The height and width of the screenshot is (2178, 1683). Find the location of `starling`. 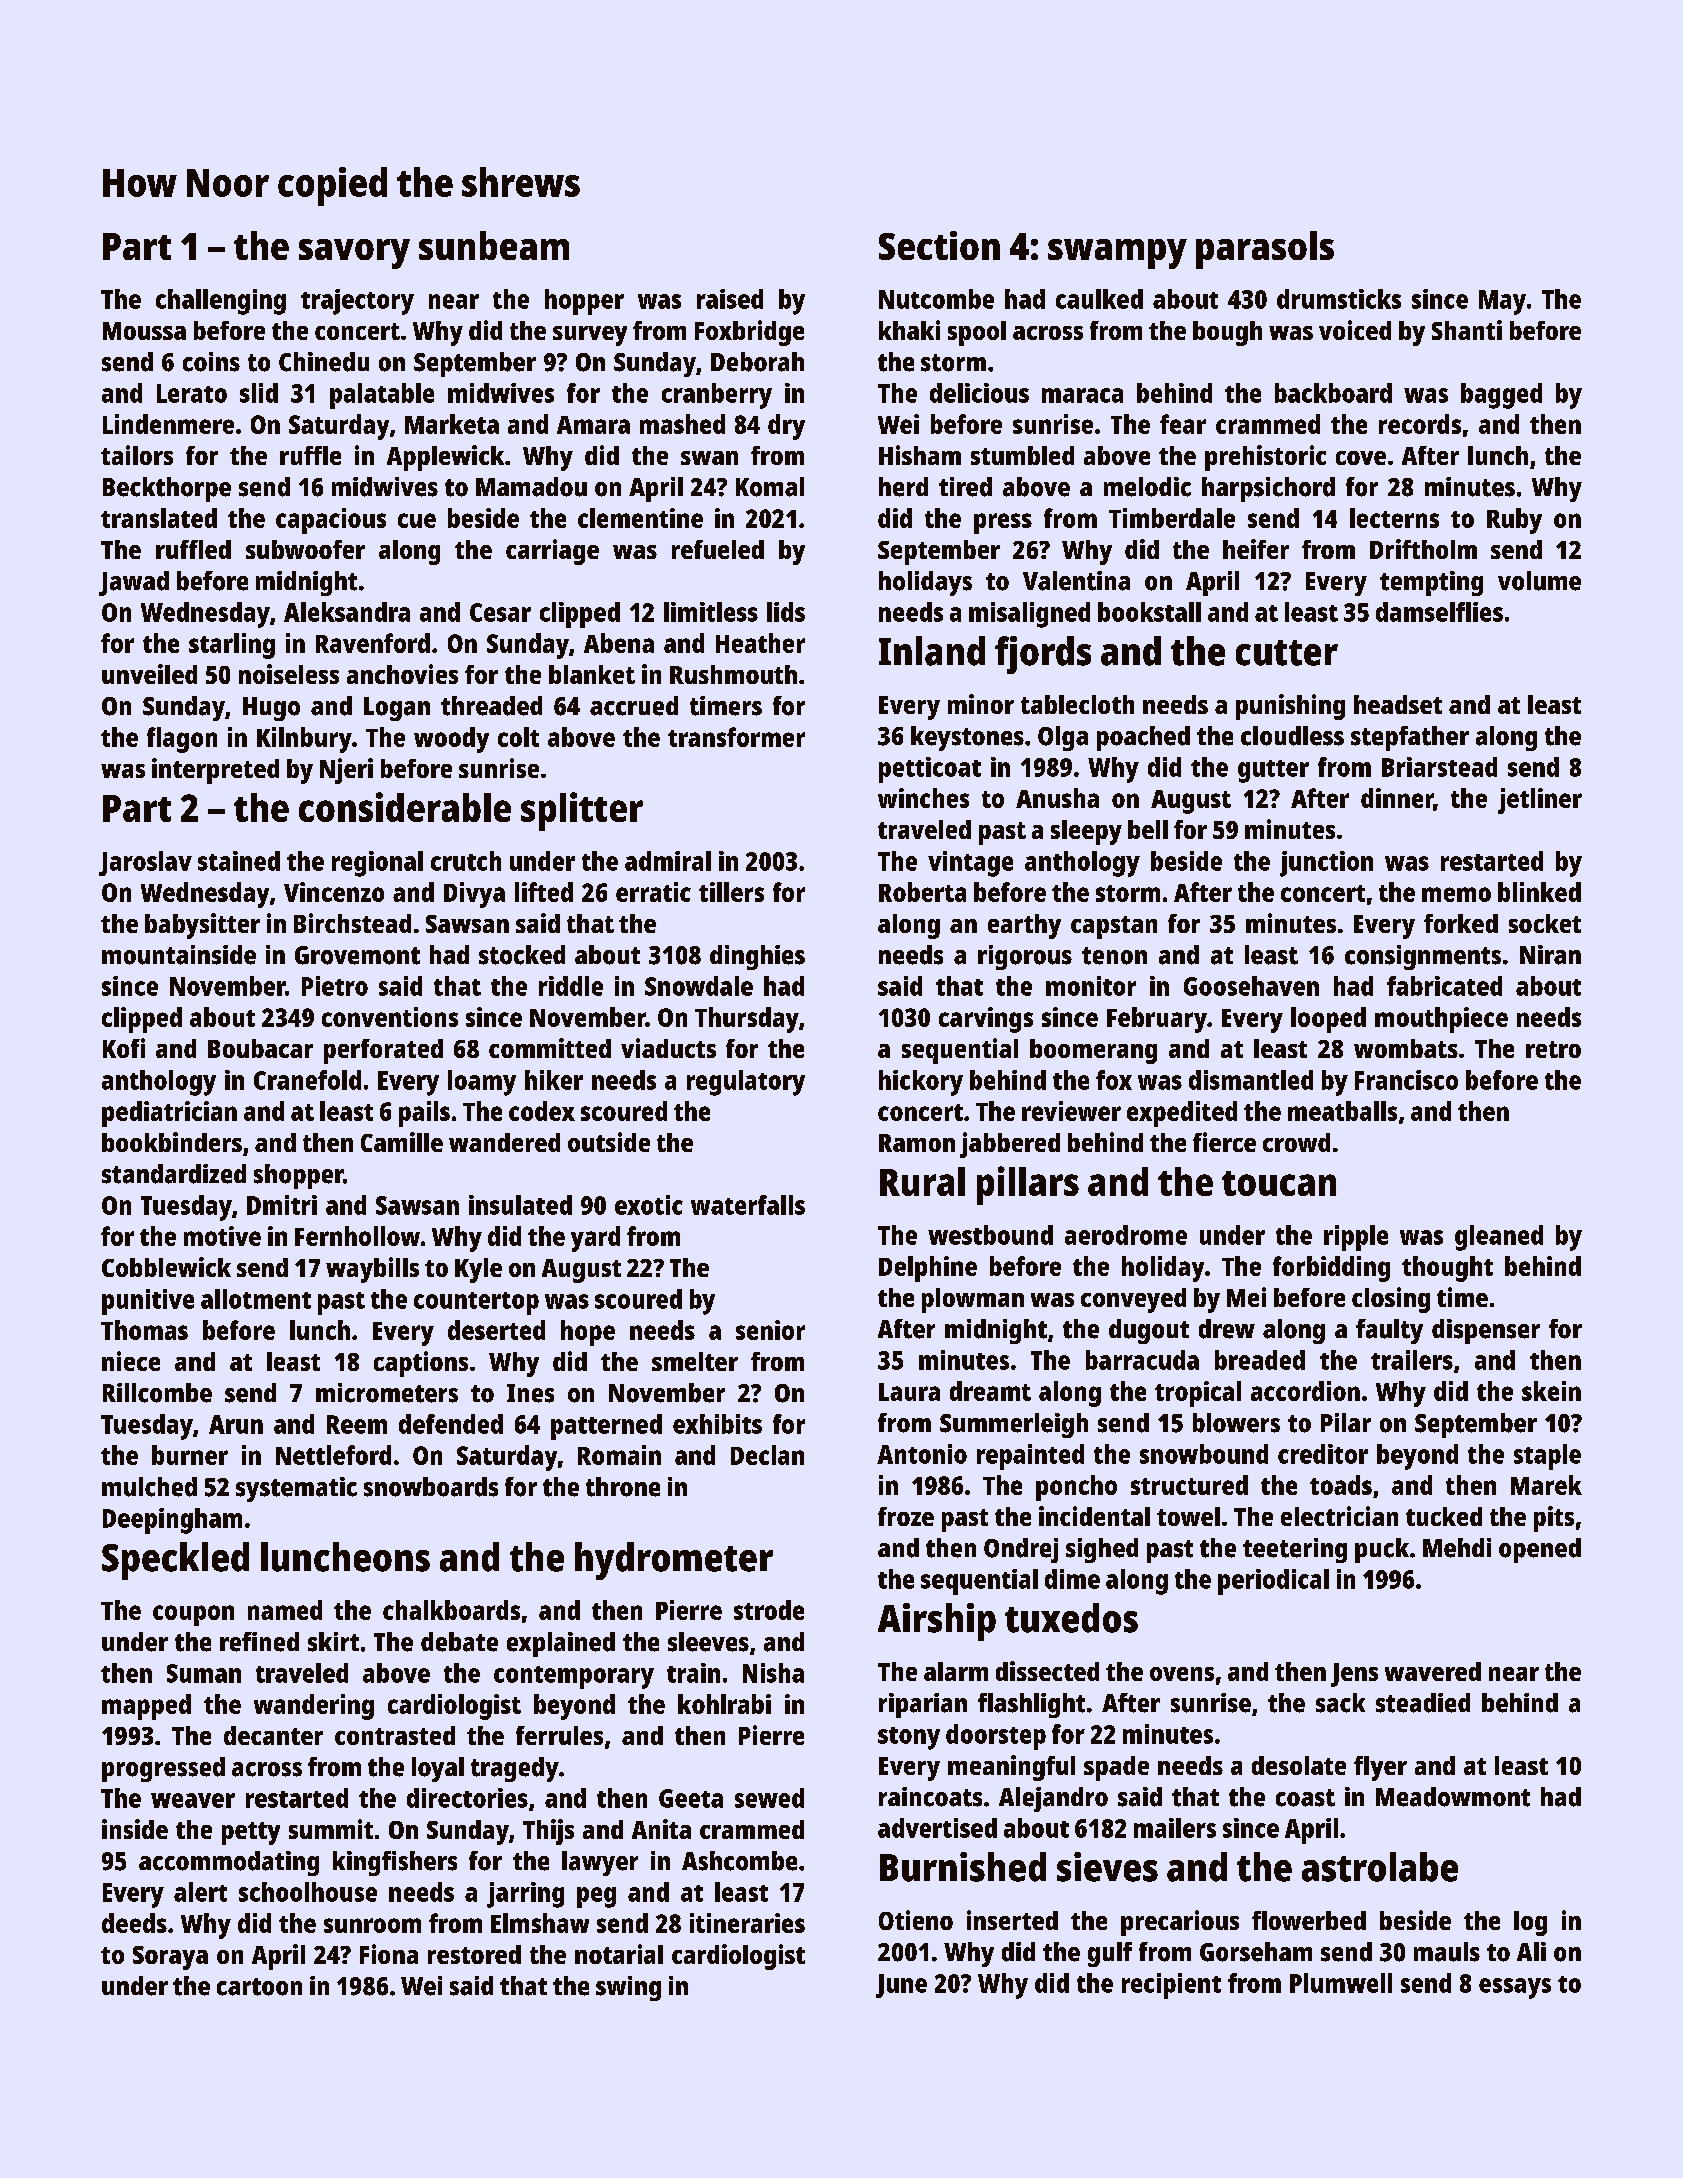

starling is located at coordinates (232, 646).
